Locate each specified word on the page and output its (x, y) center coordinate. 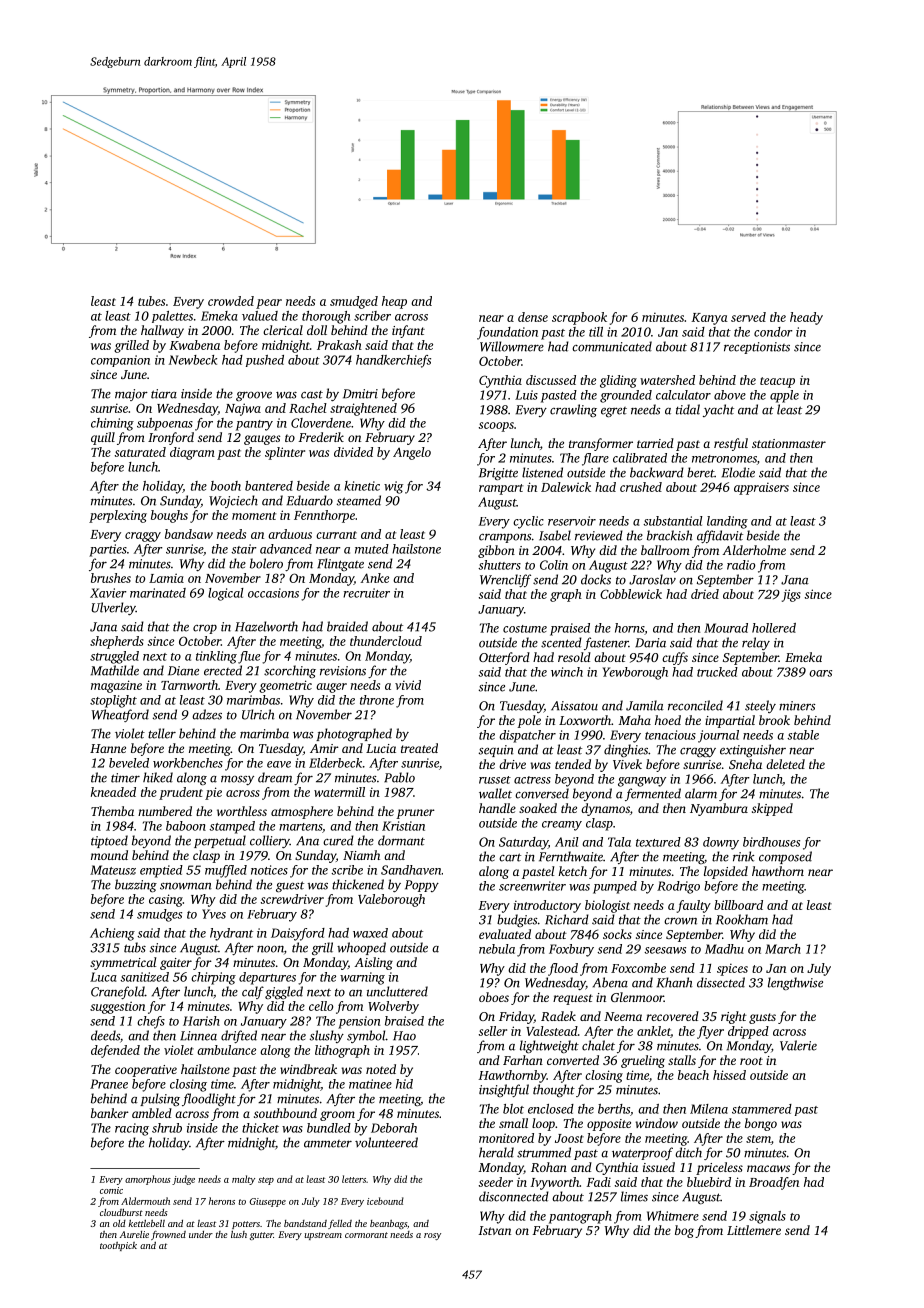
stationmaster (789, 443)
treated (419, 748)
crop (205, 629)
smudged (354, 302)
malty (243, 1180)
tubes (151, 301)
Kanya (709, 319)
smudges (159, 915)
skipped (772, 809)
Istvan (494, 1230)
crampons (505, 538)
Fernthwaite (571, 856)
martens (300, 827)
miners (797, 706)
